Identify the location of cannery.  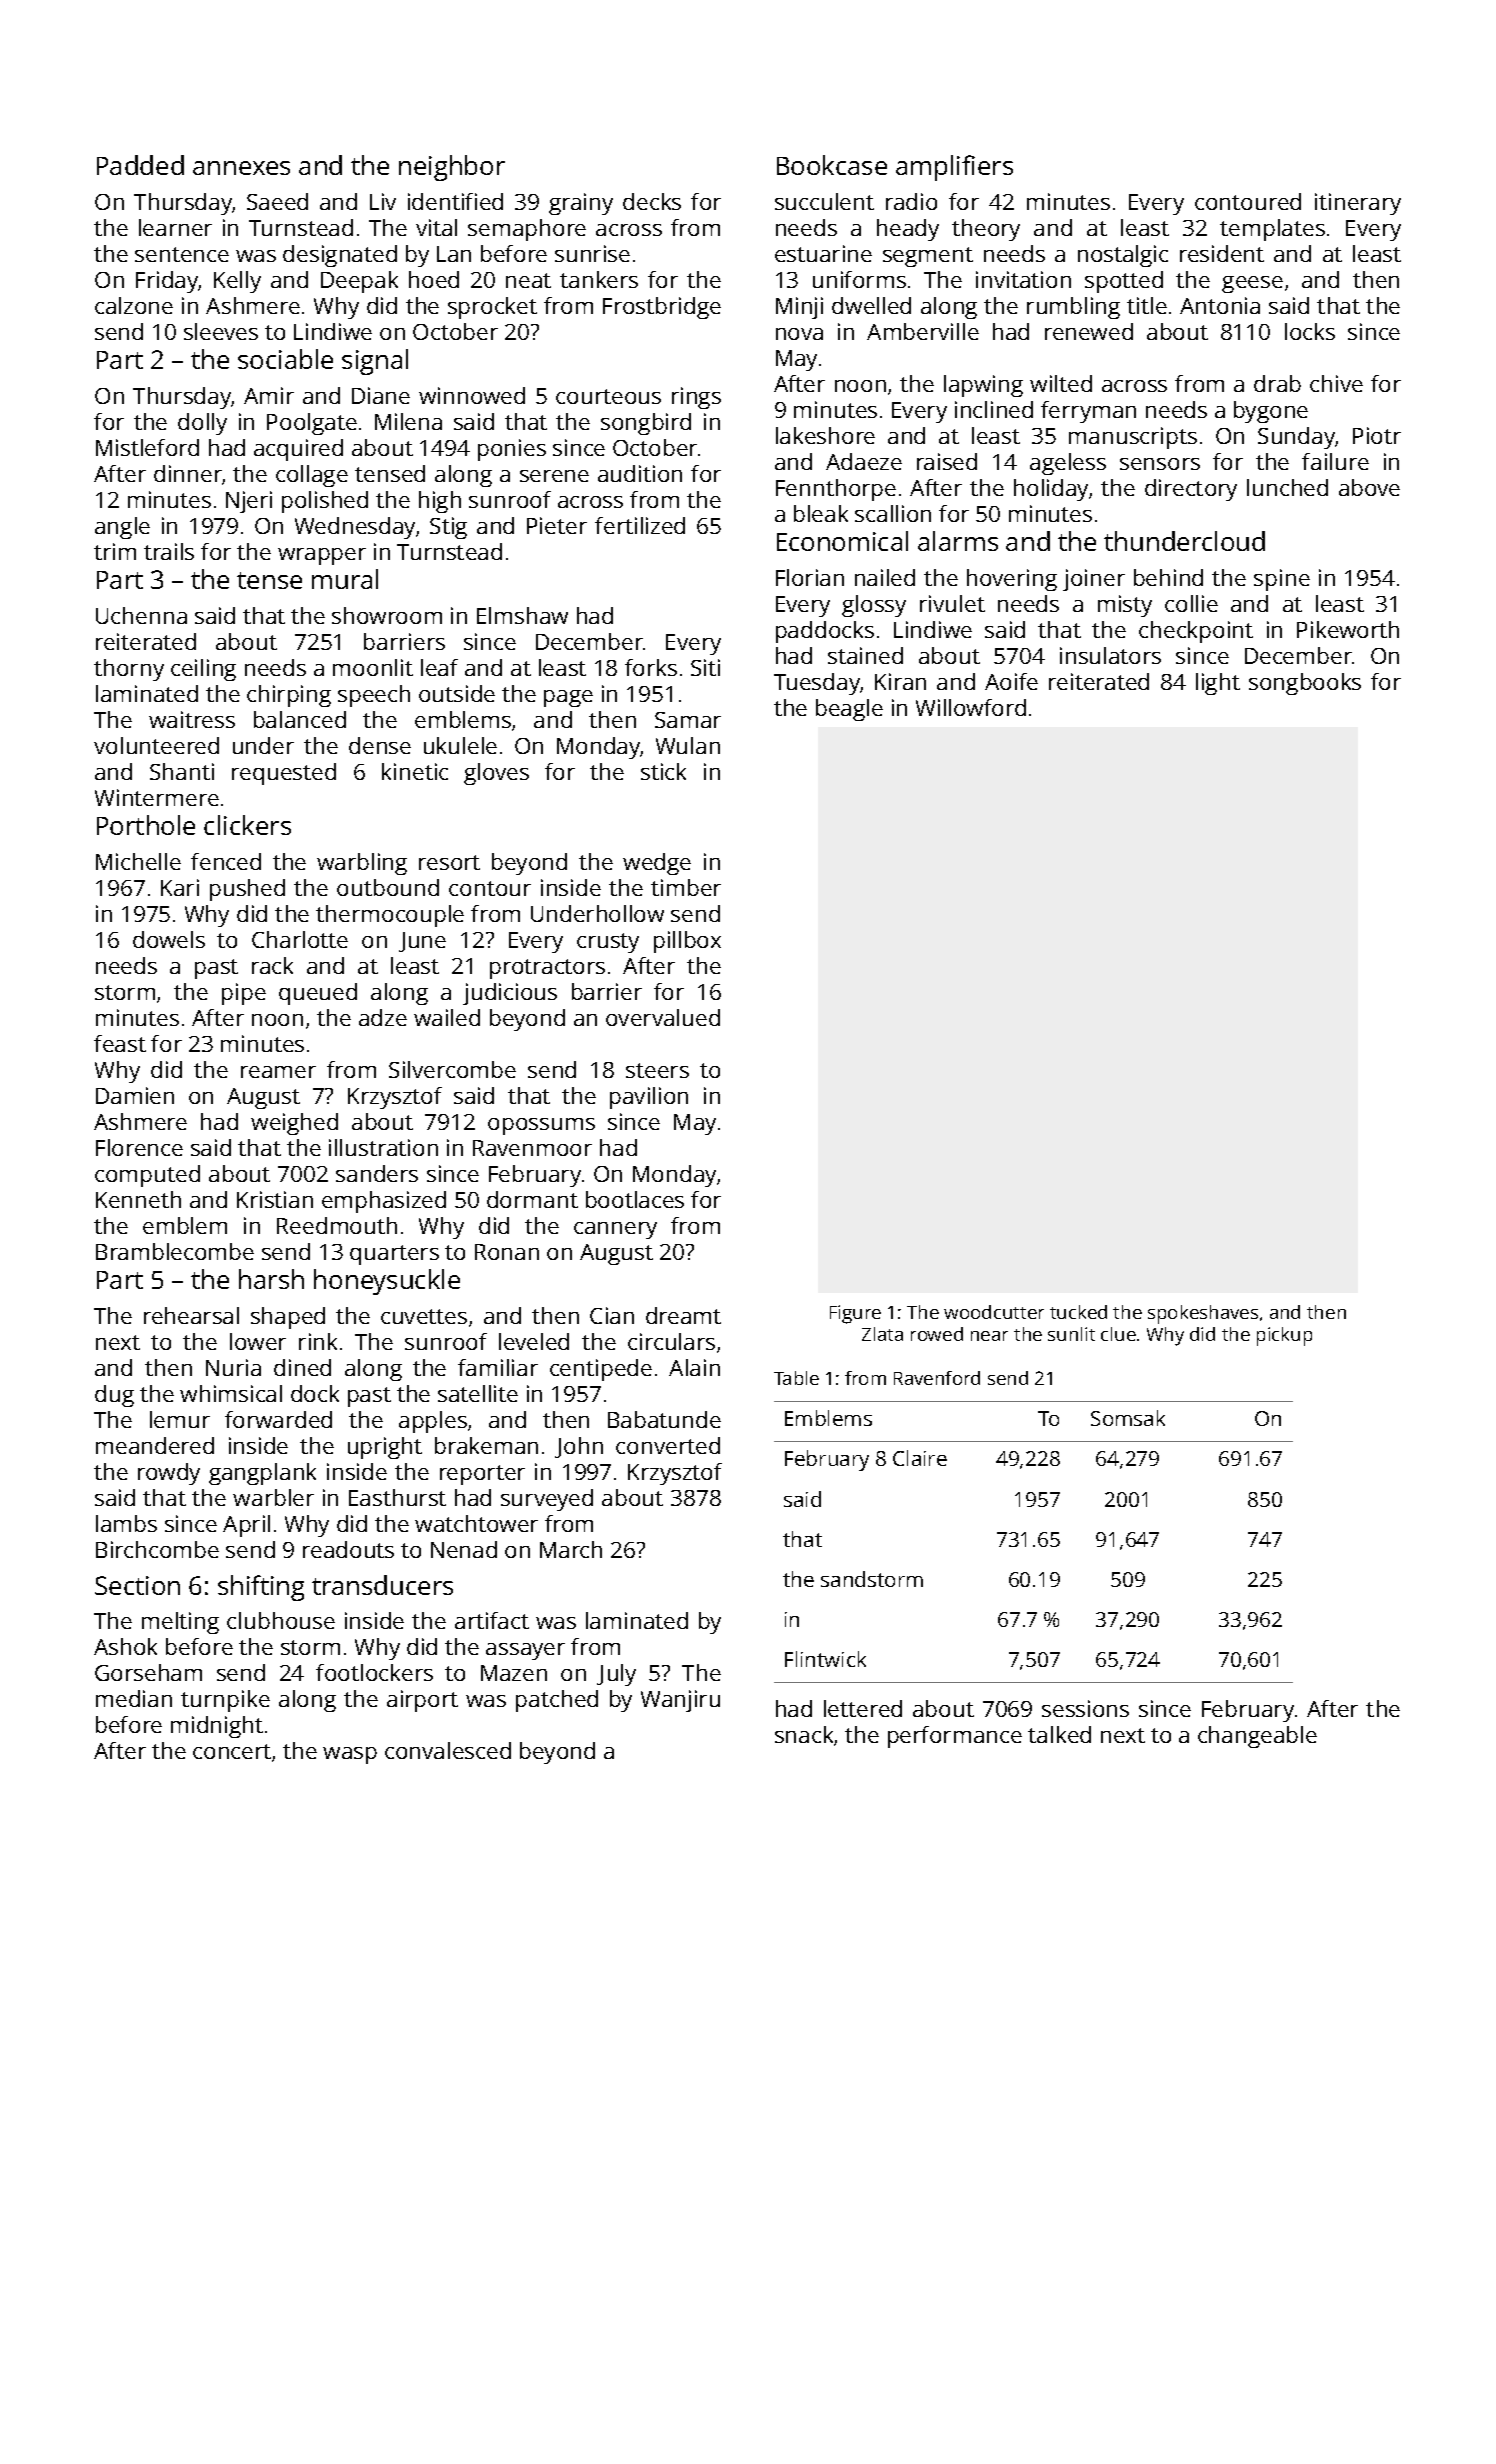
(615, 1230).
